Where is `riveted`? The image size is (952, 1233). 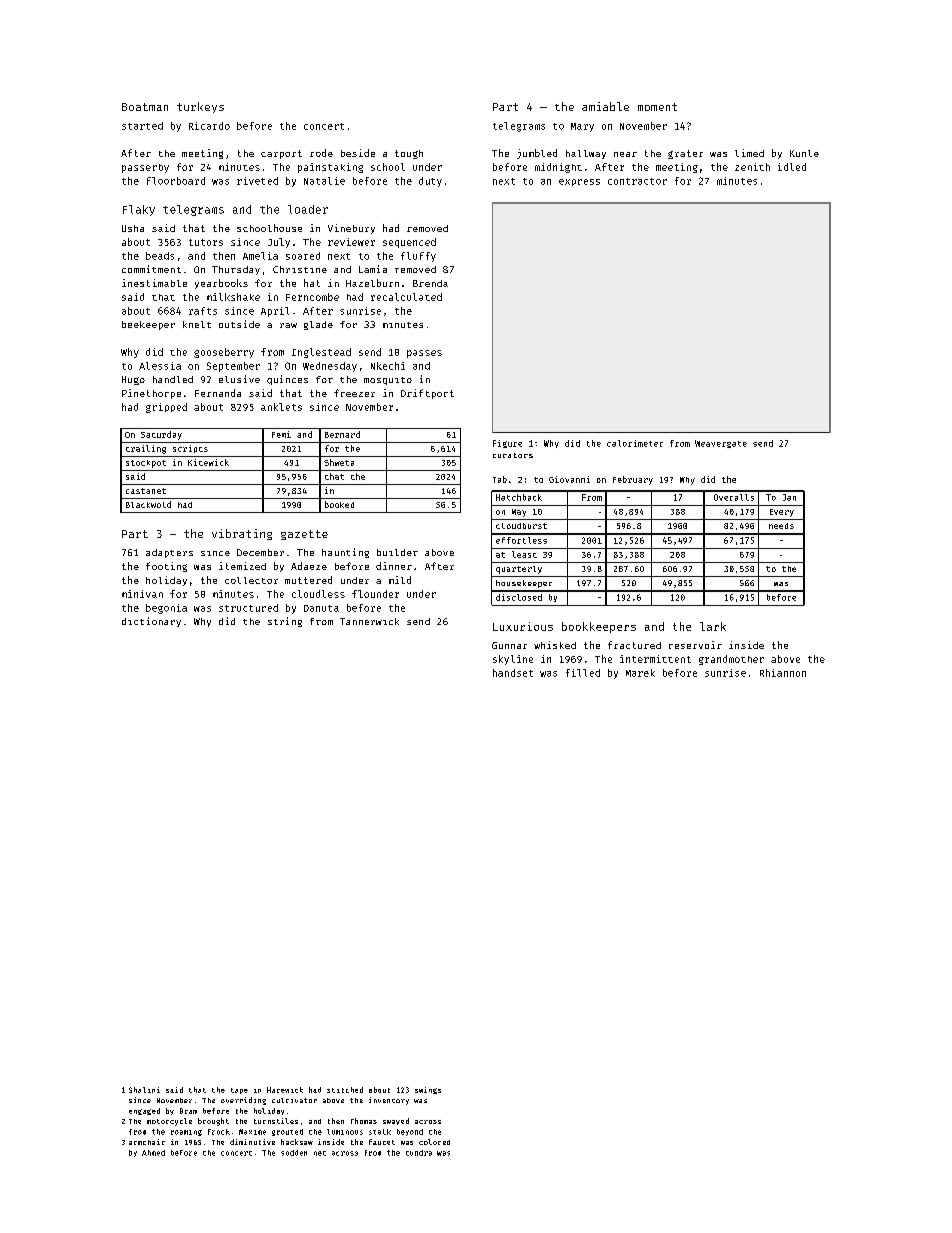
riveted is located at coordinates (257, 181).
